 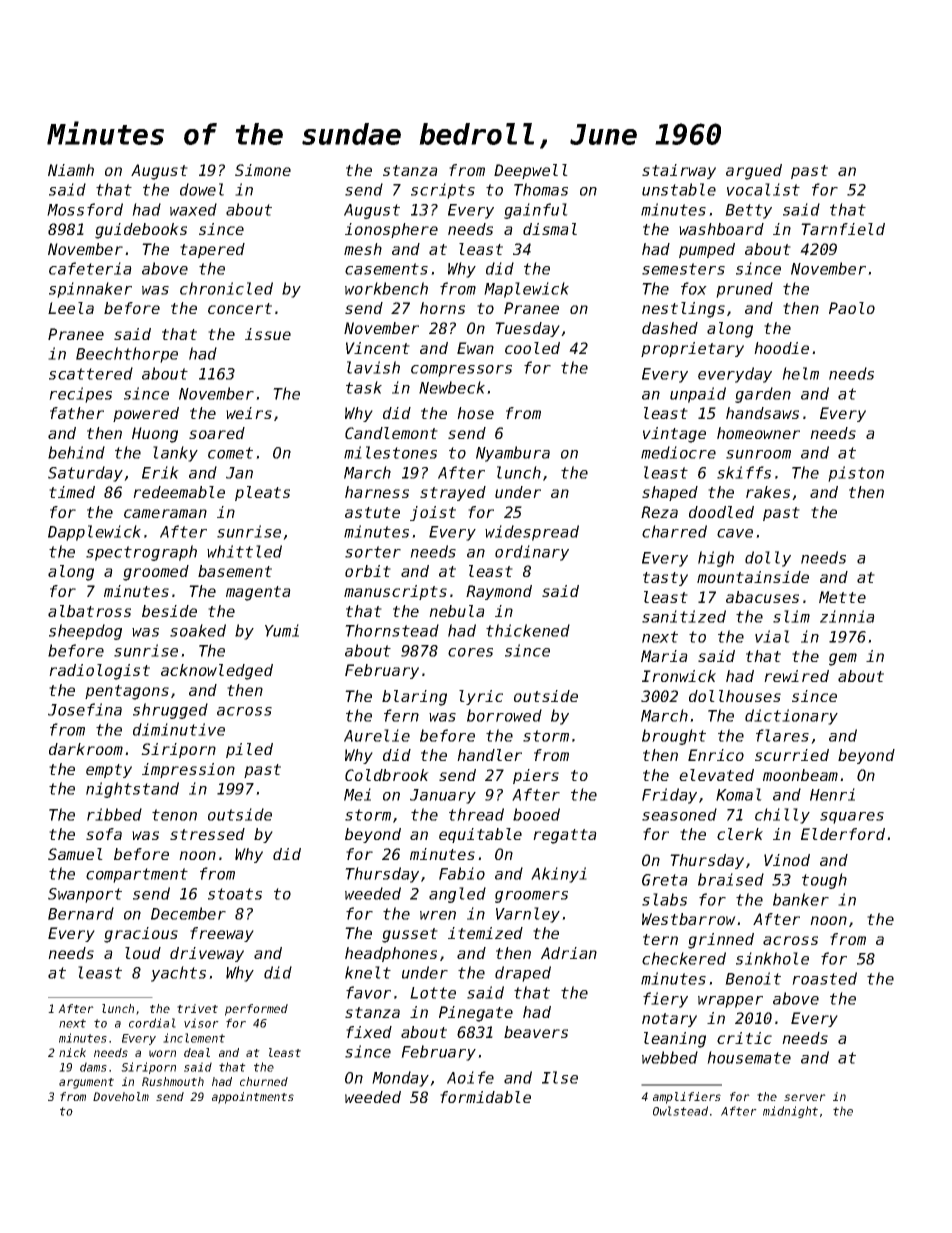 I want to click on stressed, so click(x=207, y=834).
